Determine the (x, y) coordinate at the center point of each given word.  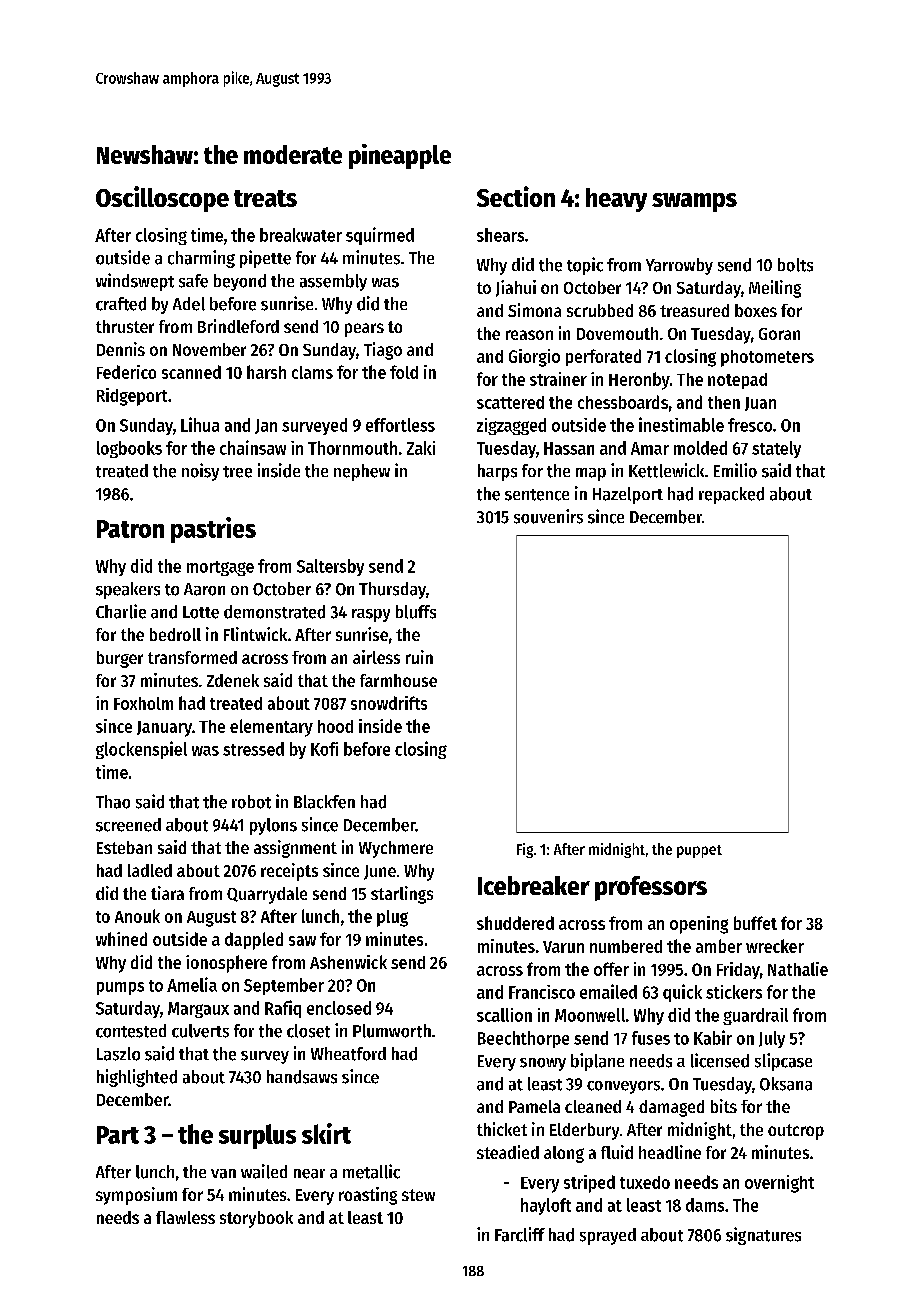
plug (392, 918)
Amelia (192, 984)
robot (251, 802)
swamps (694, 202)
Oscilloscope (162, 199)
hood (335, 726)
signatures (763, 1236)
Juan (760, 404)
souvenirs (548, 516)
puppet (699, 851)
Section (516, 196)
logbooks (129, 449)
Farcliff (520, 1234)
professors (651, 888)
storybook (256, 1219)
